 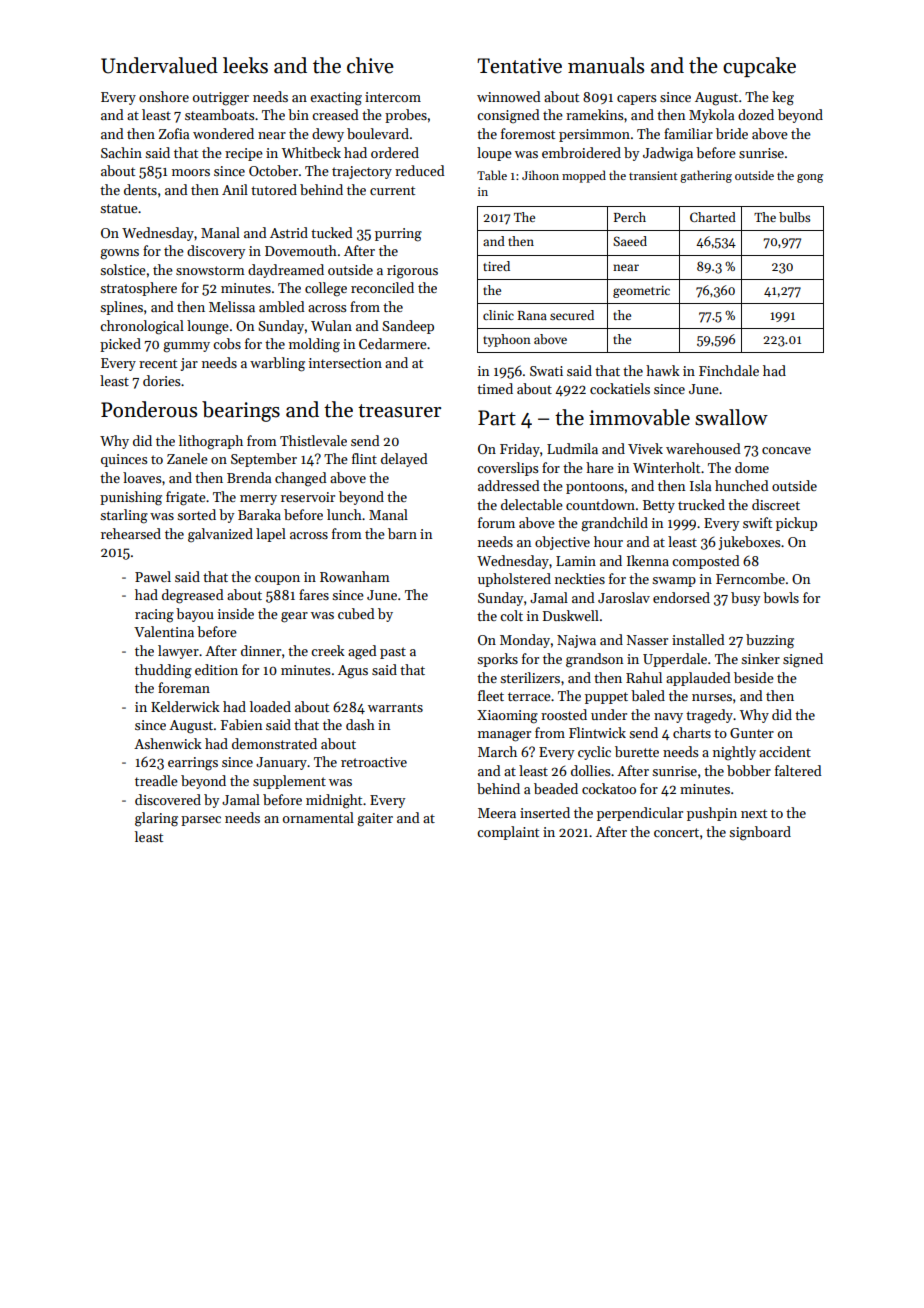 I want to click on loaded, so click(x=270, y=706).
